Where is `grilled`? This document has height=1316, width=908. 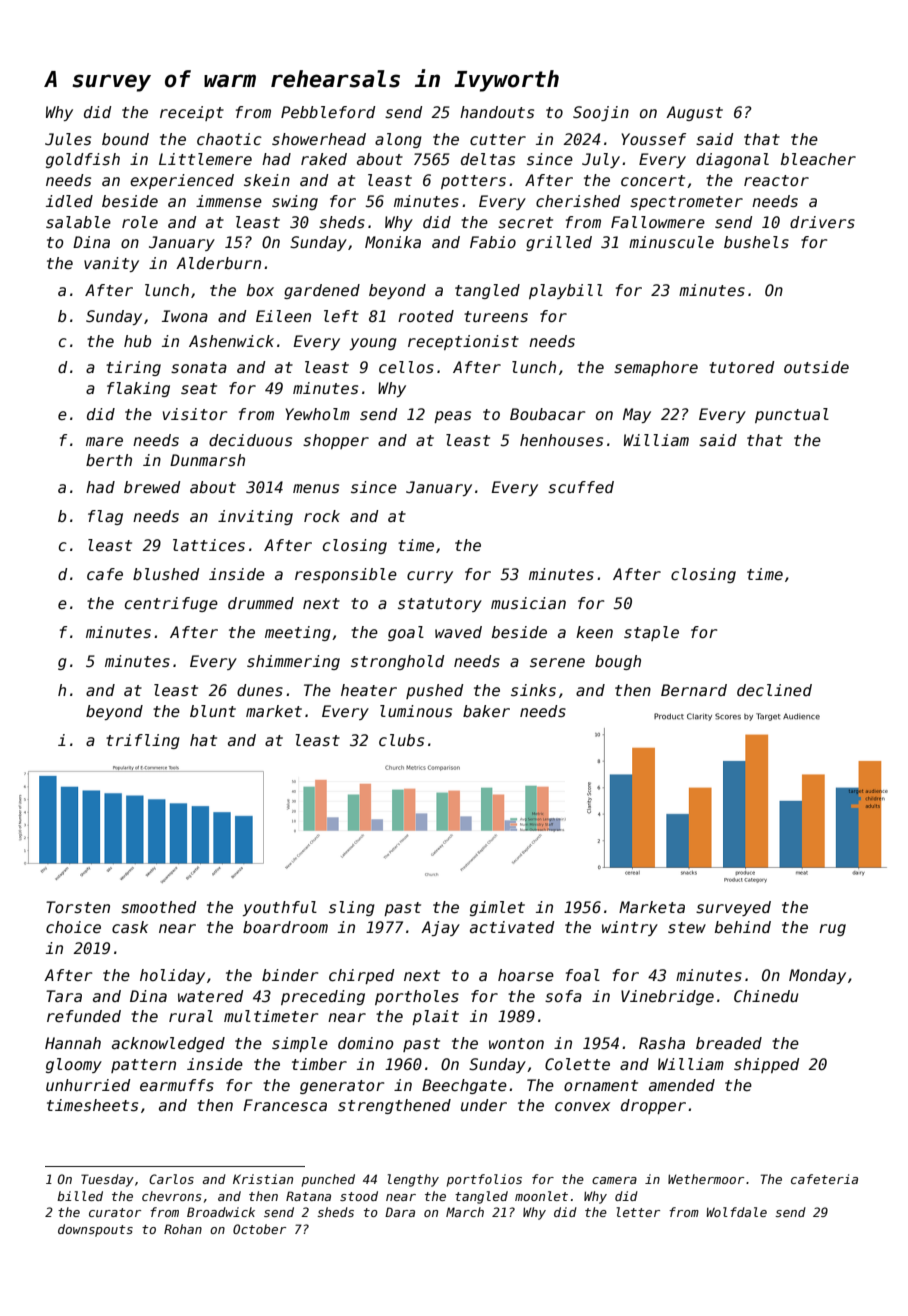 grilled is located at coordinates (559, 243).
